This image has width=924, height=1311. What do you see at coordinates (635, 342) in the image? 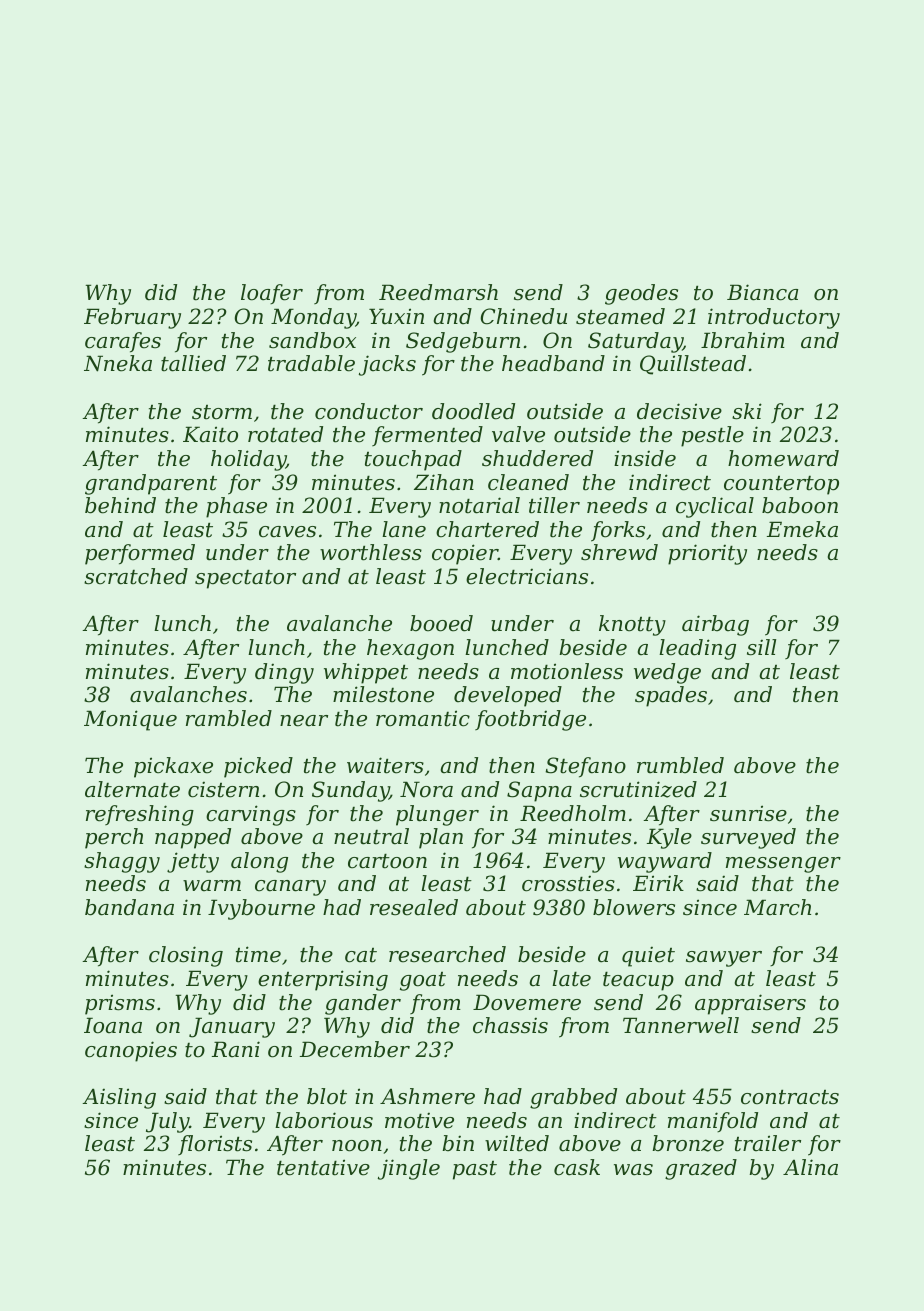
I see `Saturday` at bounding box center [635, 342].
